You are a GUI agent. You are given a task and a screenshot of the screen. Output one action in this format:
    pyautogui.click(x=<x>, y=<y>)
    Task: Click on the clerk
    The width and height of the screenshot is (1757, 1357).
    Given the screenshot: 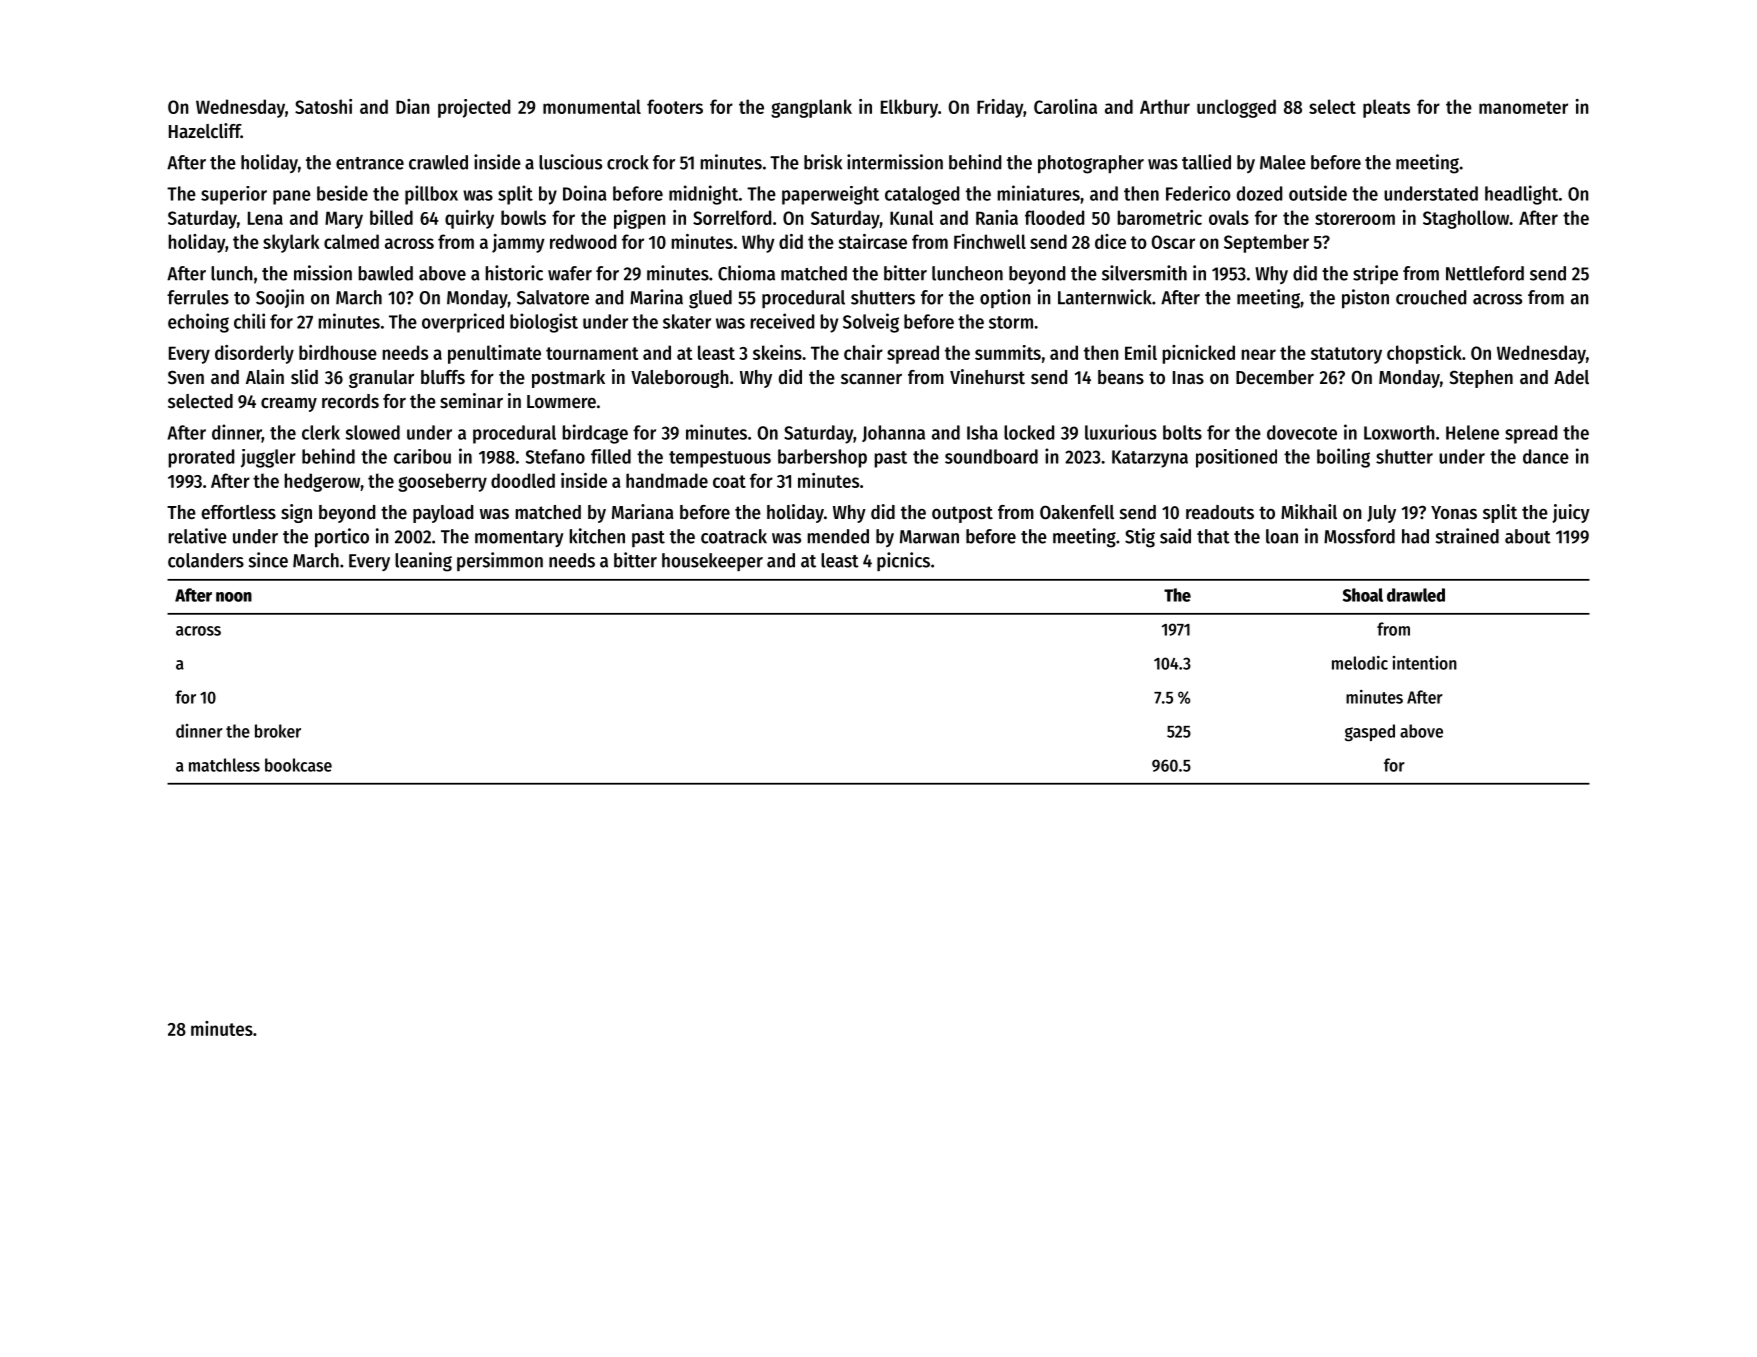 What is the action you would take?
    pyautogui.click(x=321, y=432)
